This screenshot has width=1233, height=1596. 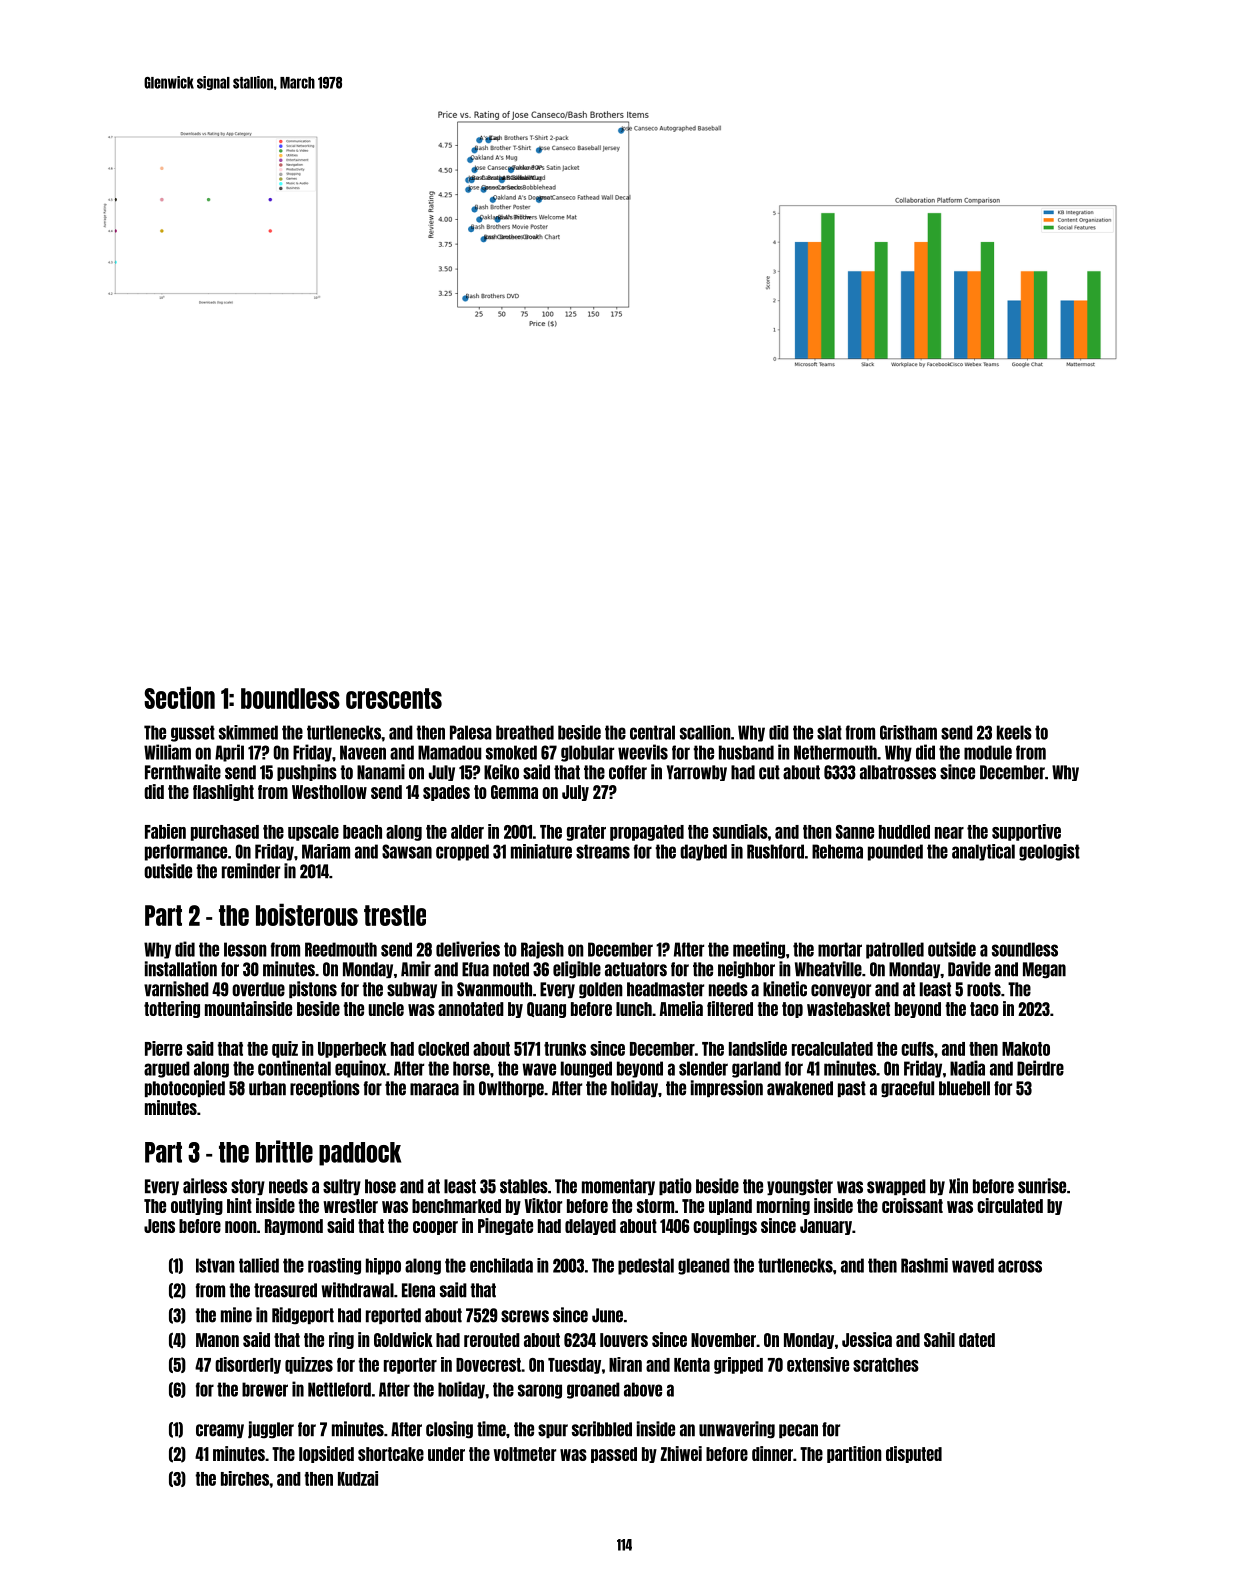 What do you see at coordinates (1014, 732) in the screenshot?
I see `keels` at bounding box center [1014, 732].
